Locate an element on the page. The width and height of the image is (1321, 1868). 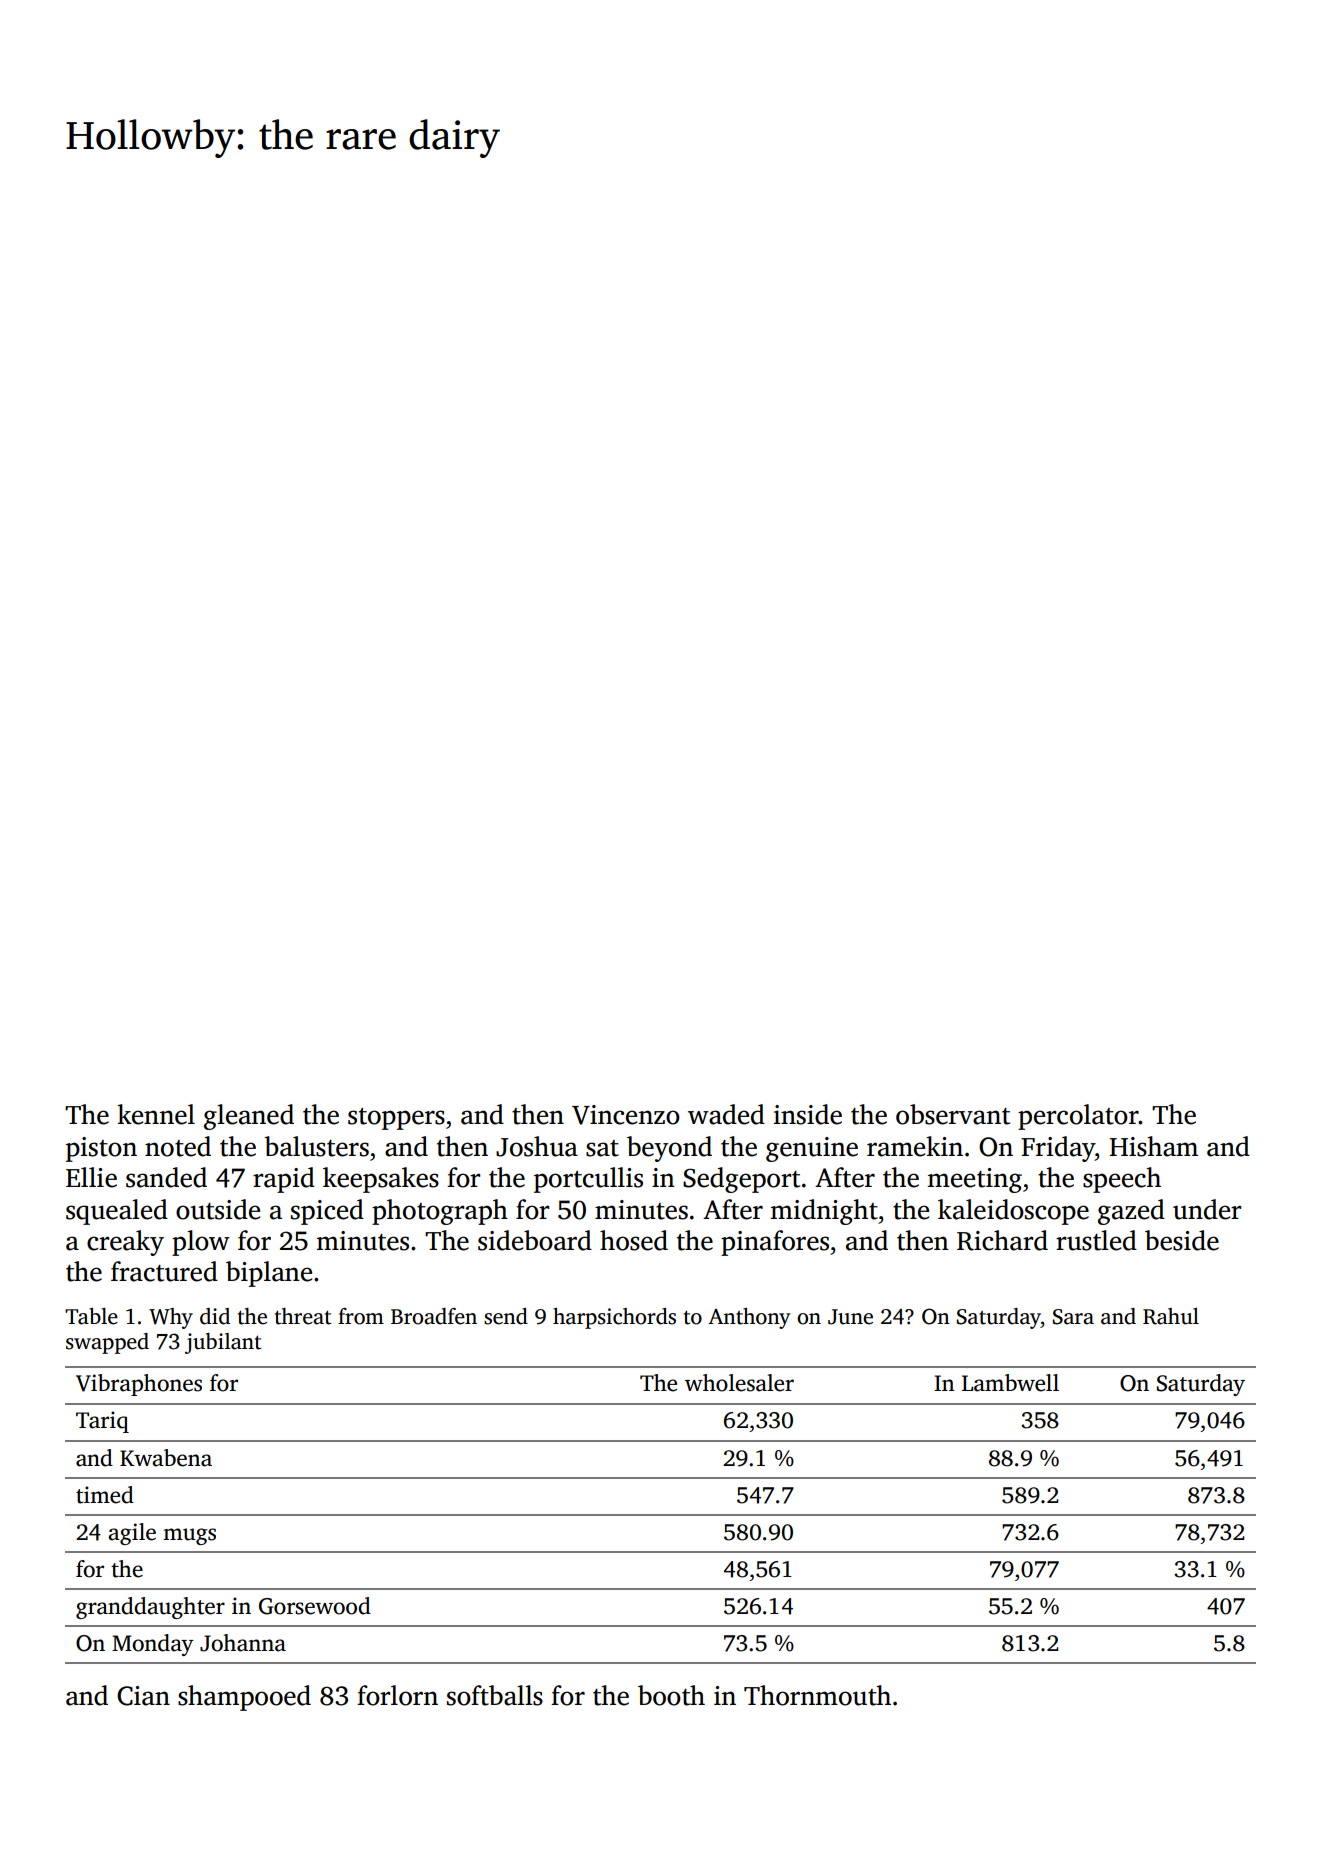
hosed is located at coordinates (634, 1240).
